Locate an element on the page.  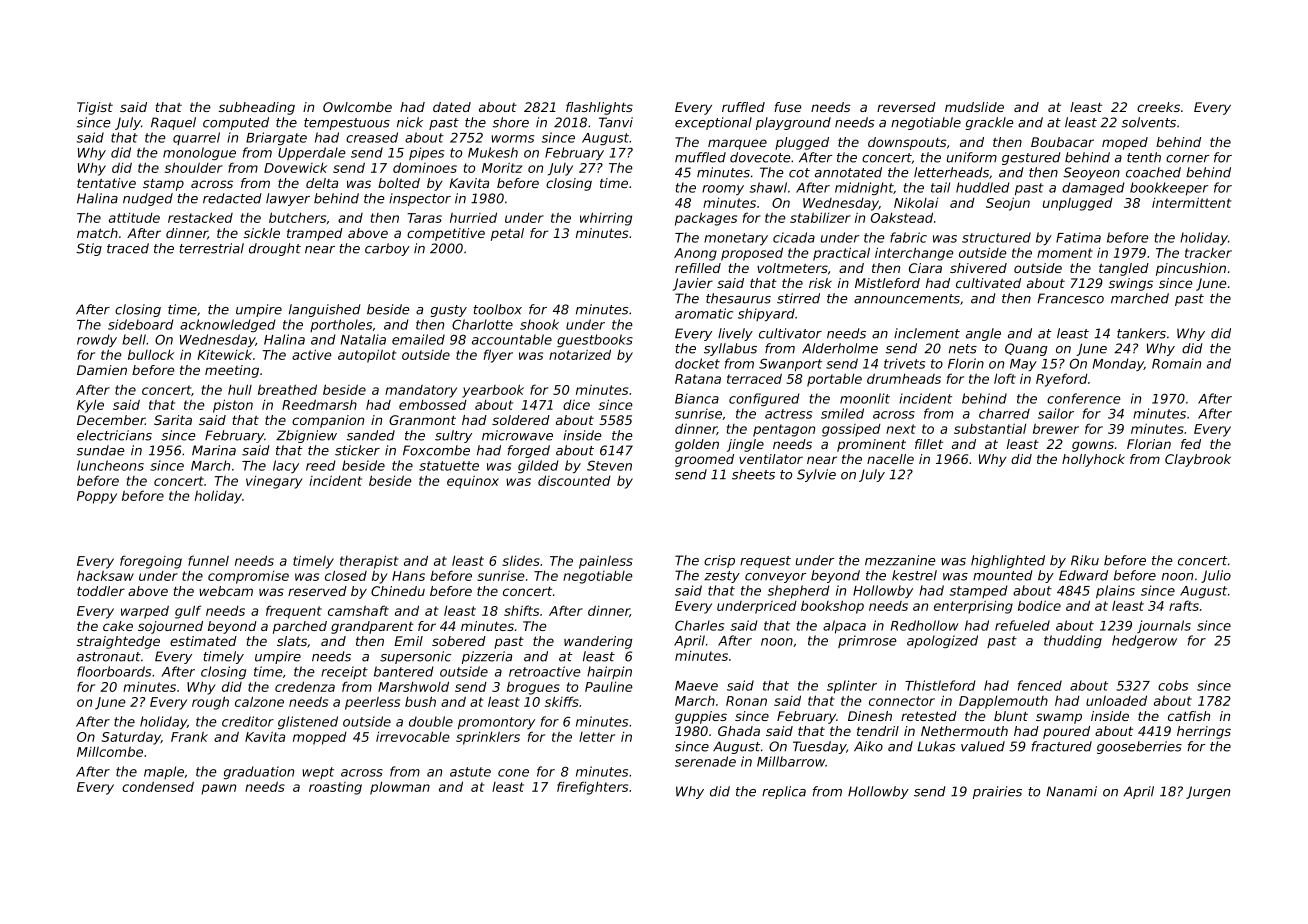
accountable is located at coordinates (512, 339).
